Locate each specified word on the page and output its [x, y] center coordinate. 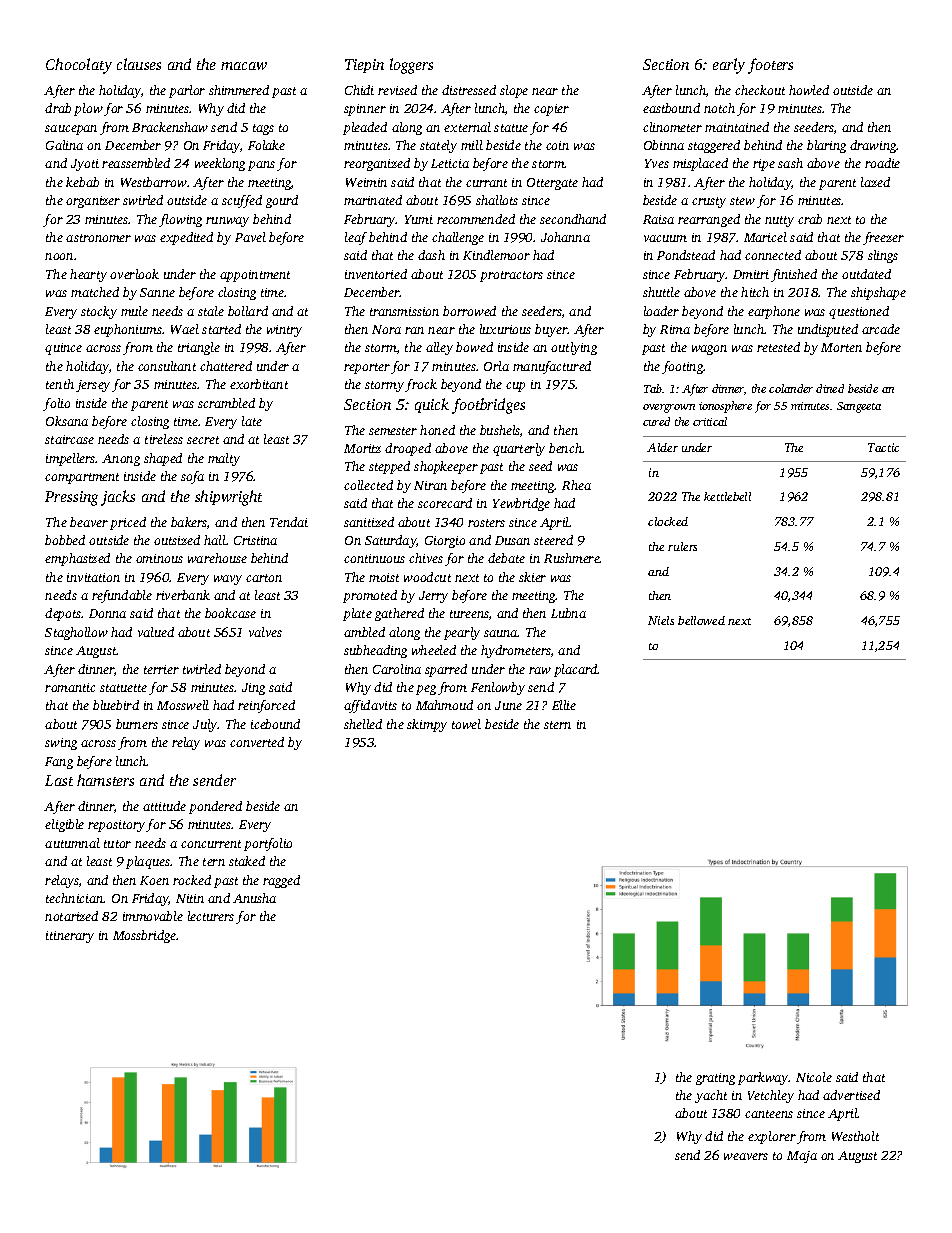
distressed [469, 90]
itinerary [70, 937]
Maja [802, 1157]
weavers [746, 1156]
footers [770, 66]
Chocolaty [79, 66]
